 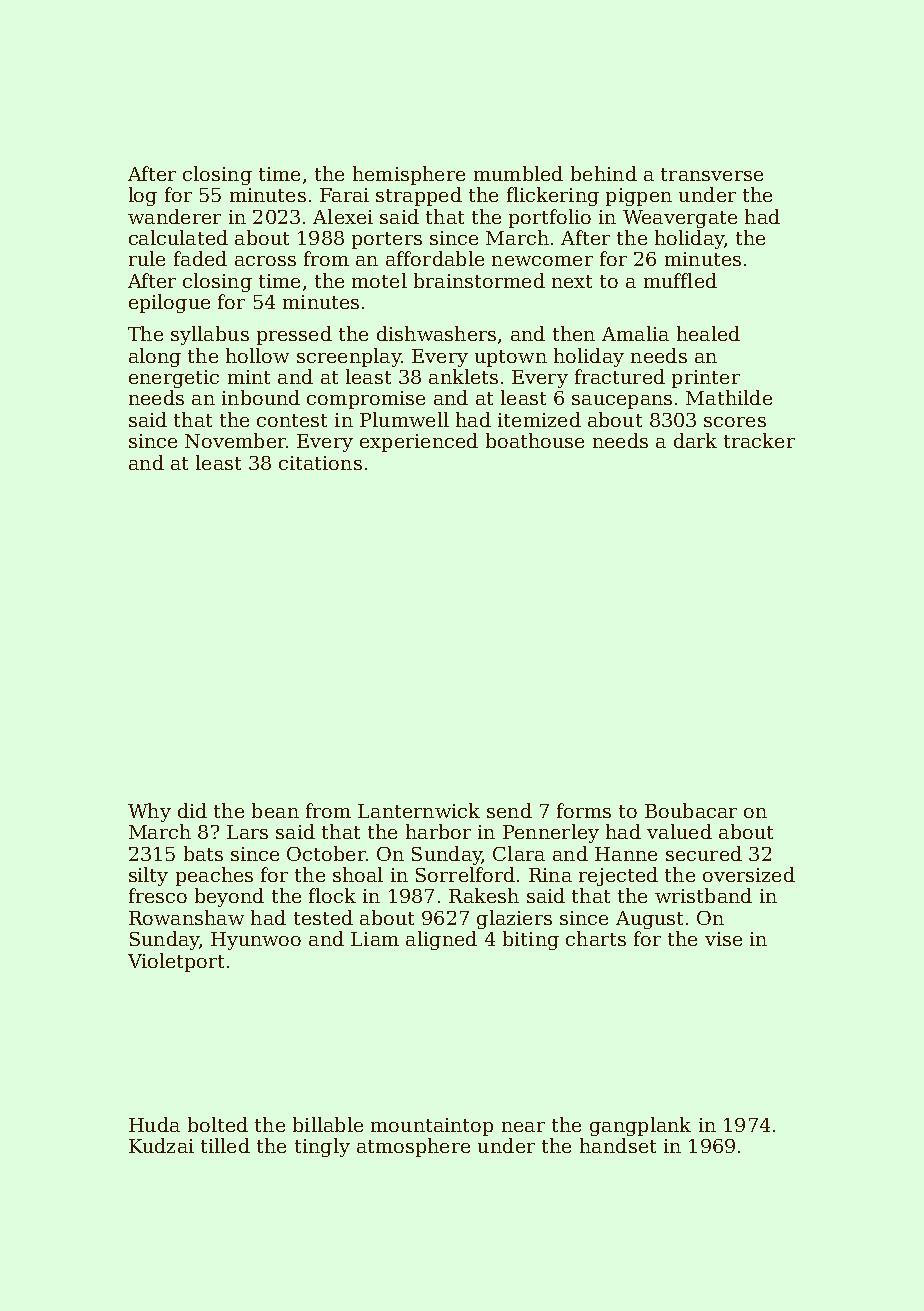 I want to click on send, so click(x=509, y=810).
